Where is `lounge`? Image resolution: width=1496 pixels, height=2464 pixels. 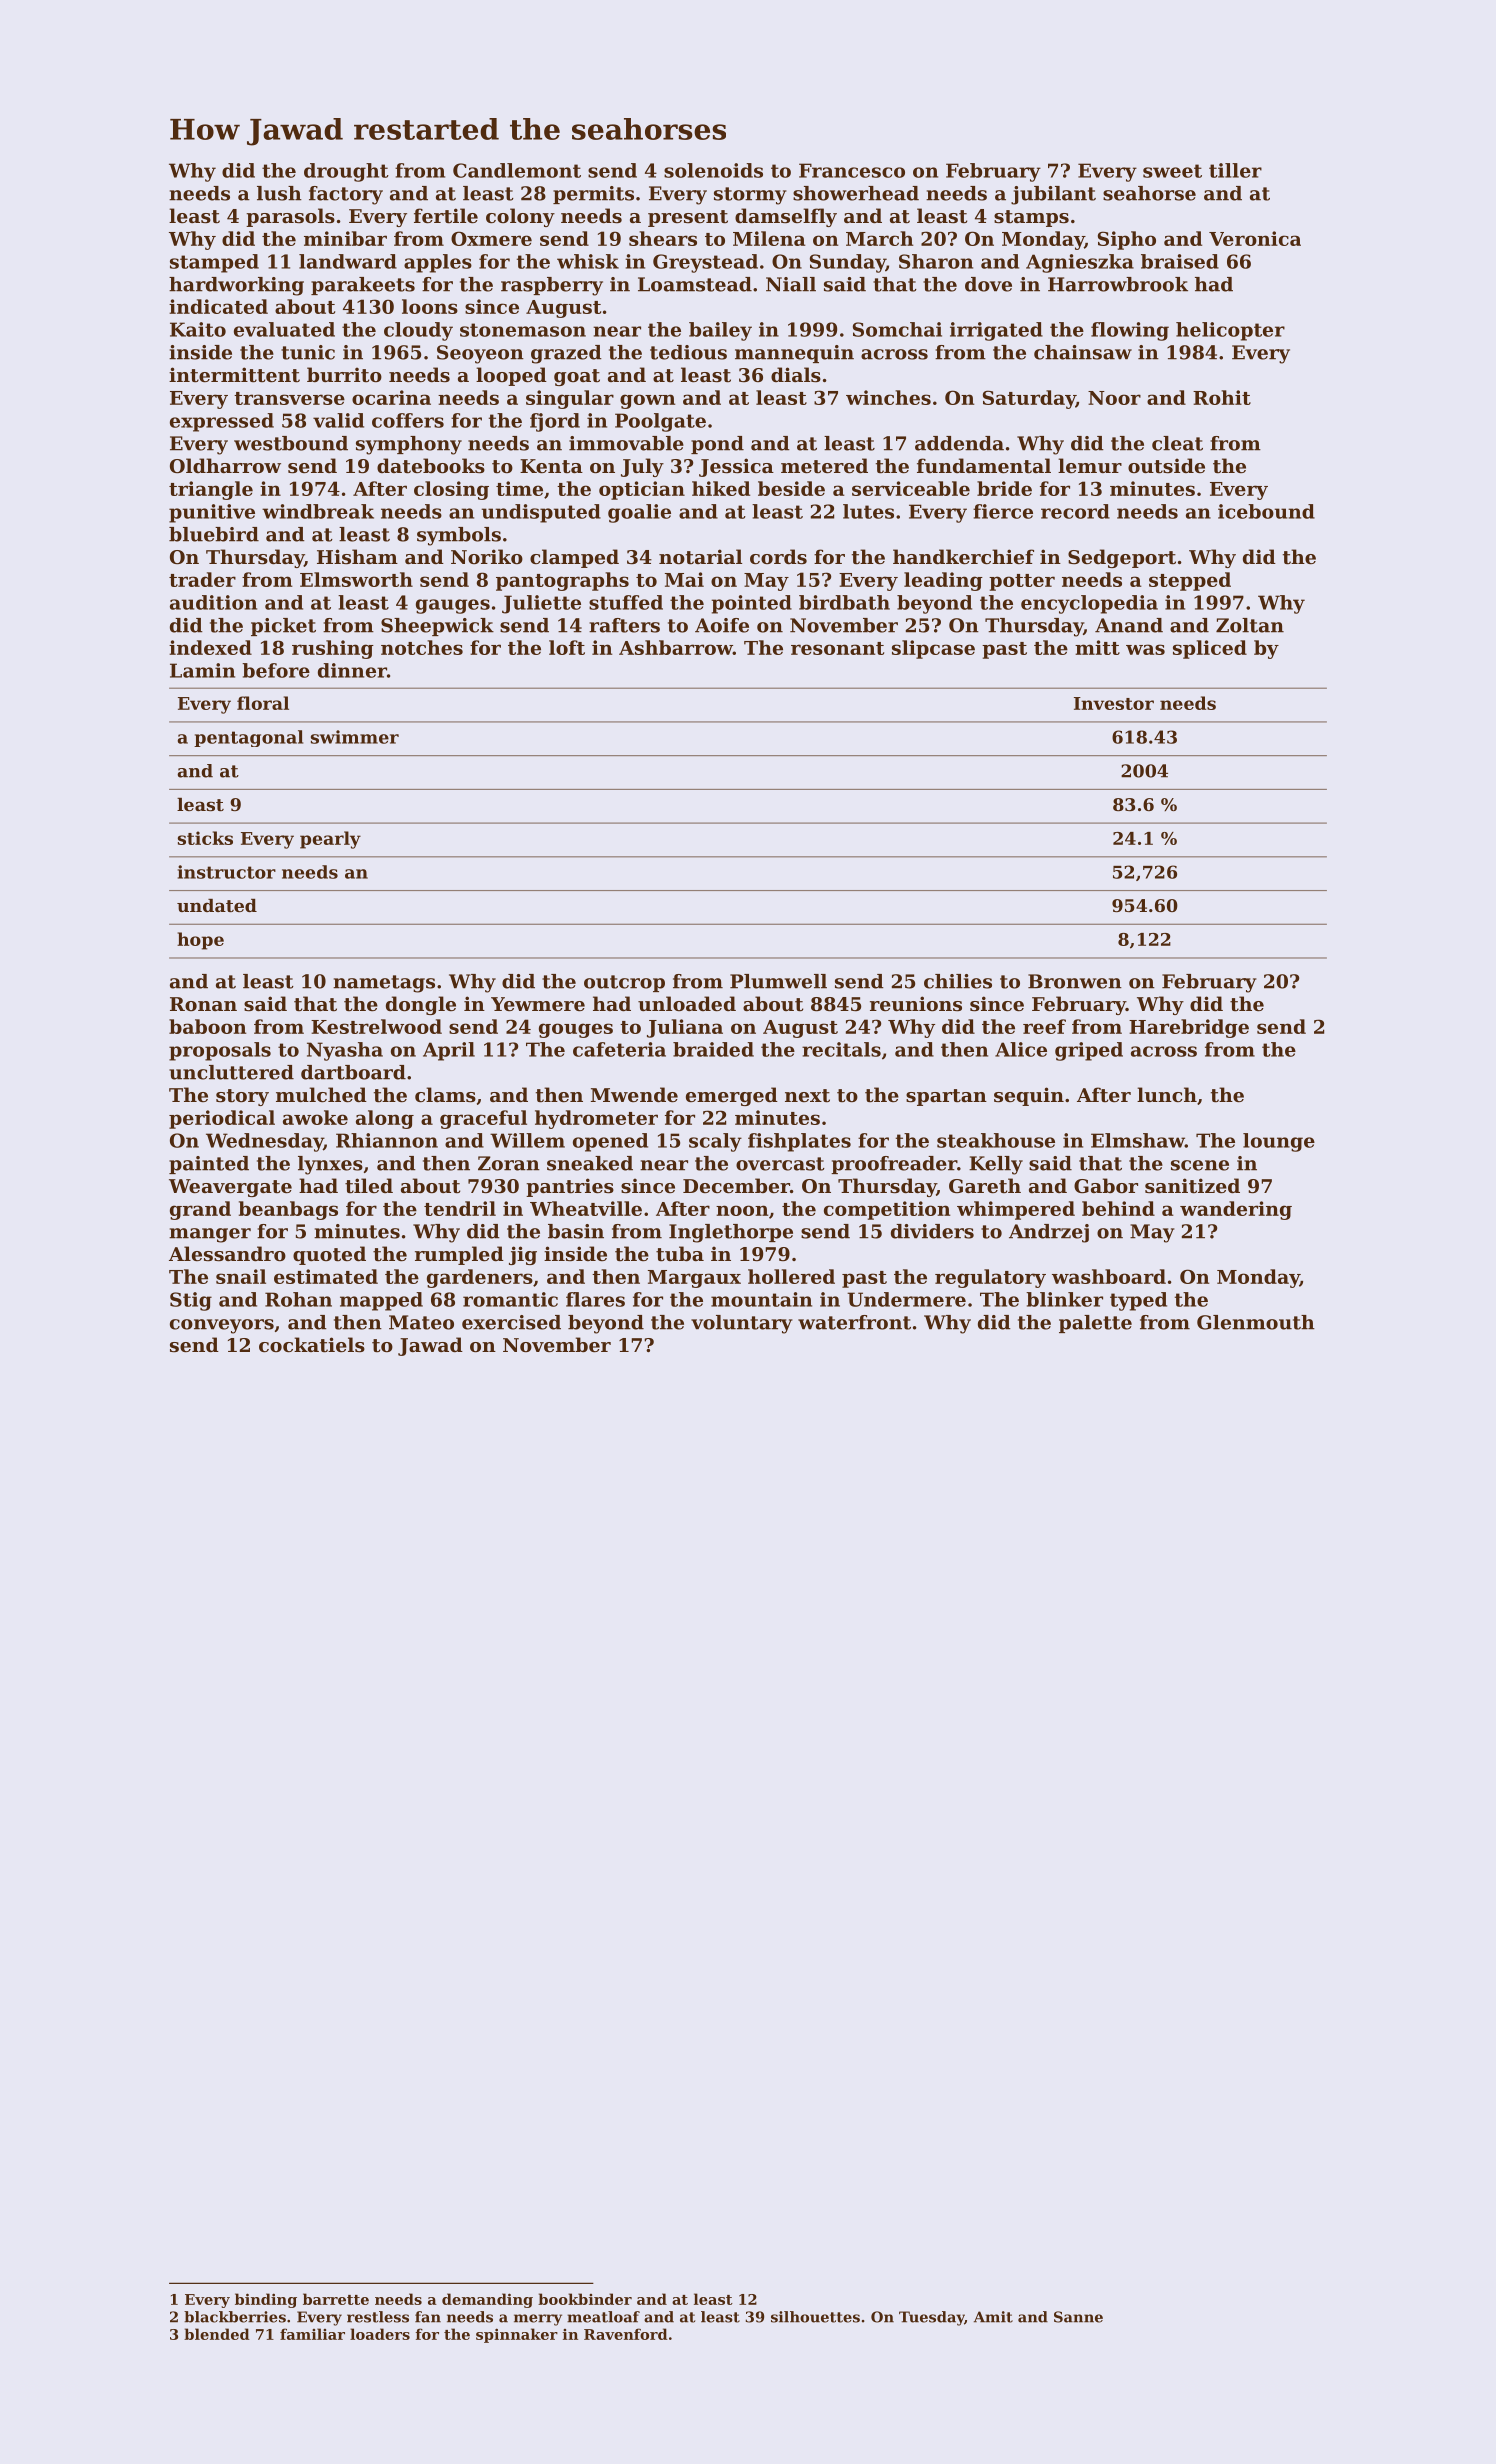
lounge is located at coordinates (1279, 1142).
